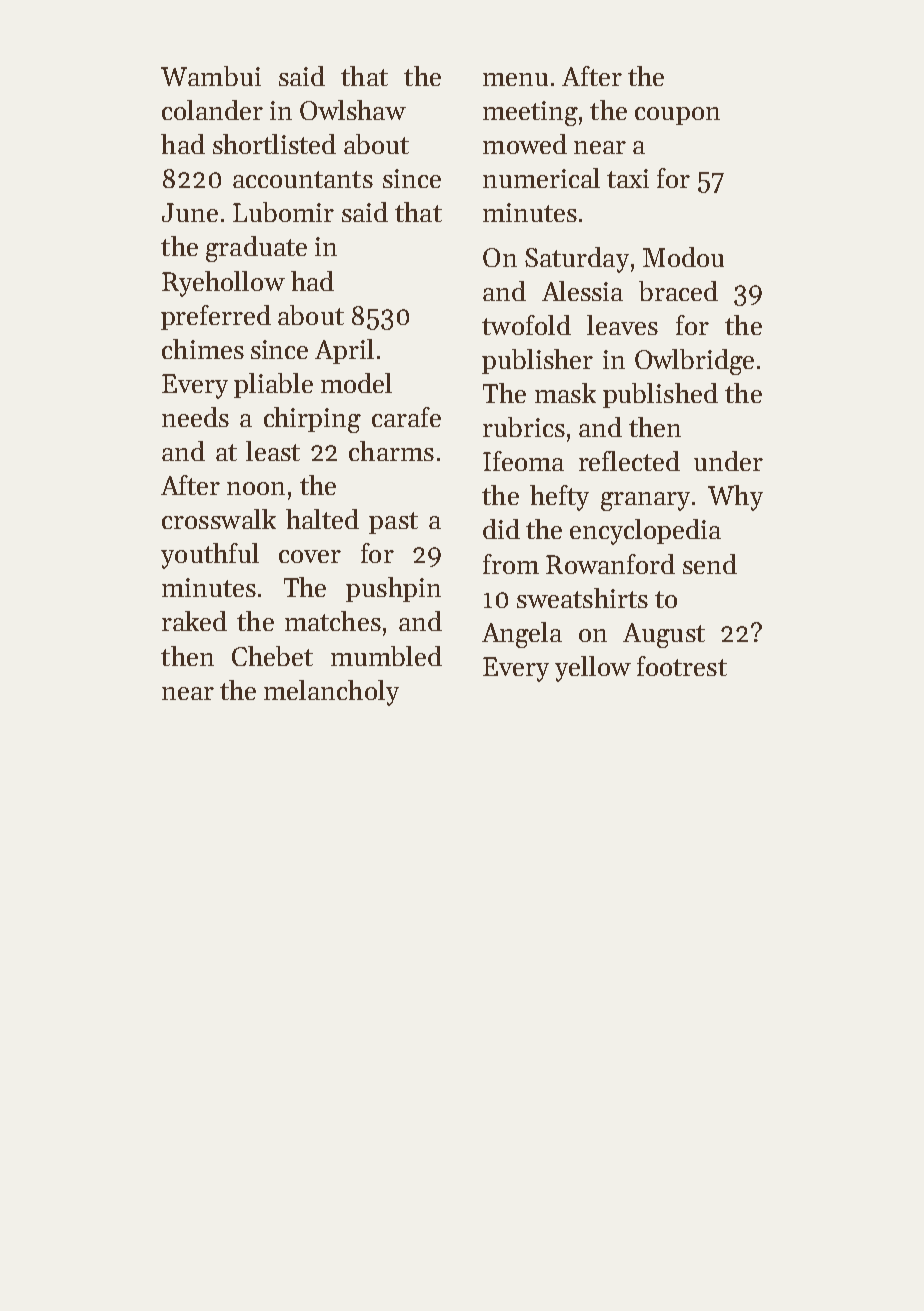  I want to click on twofold, so click(526, 325).
